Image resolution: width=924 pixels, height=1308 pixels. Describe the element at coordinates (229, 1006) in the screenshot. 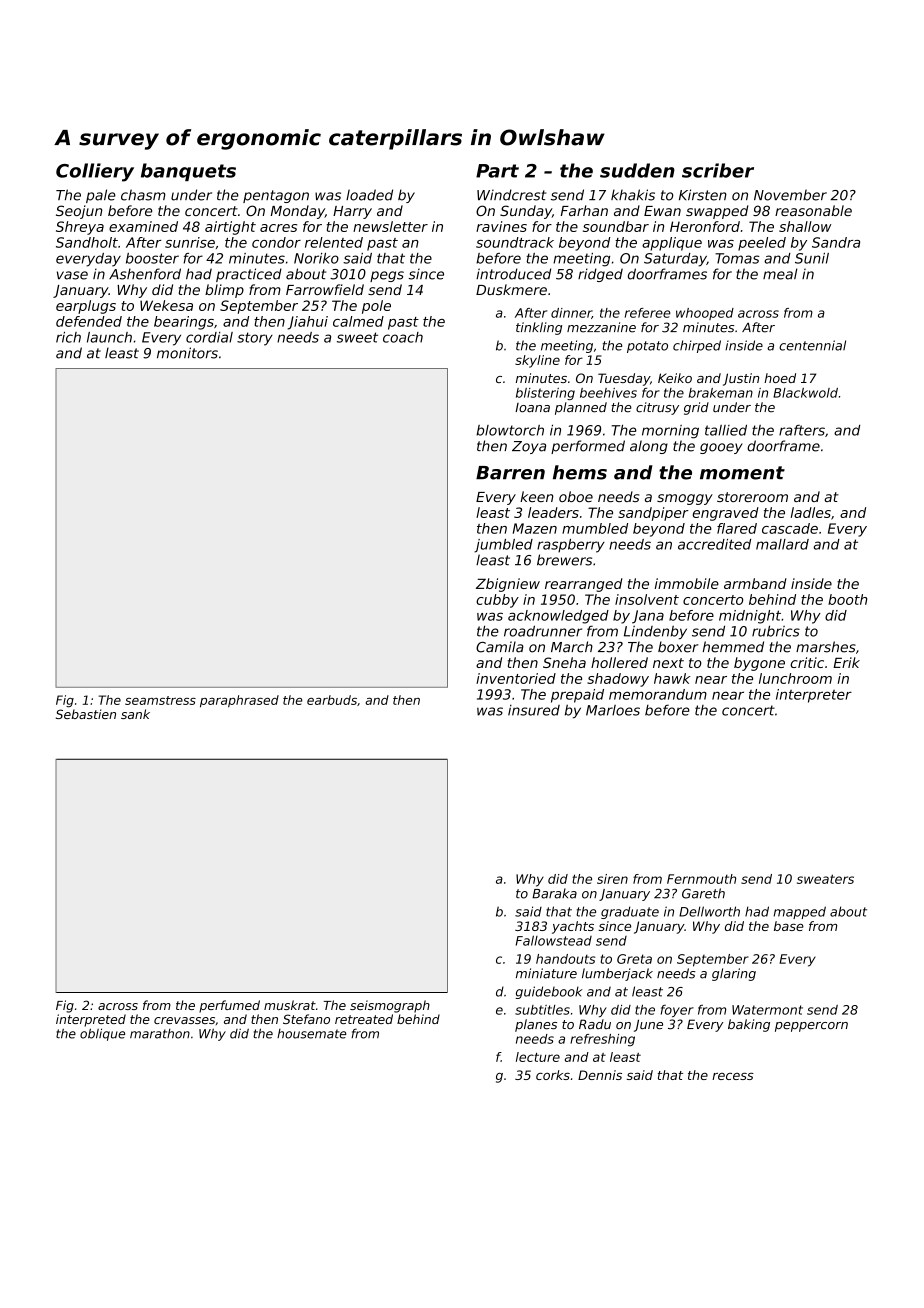

I see `perfumed` at that location.
